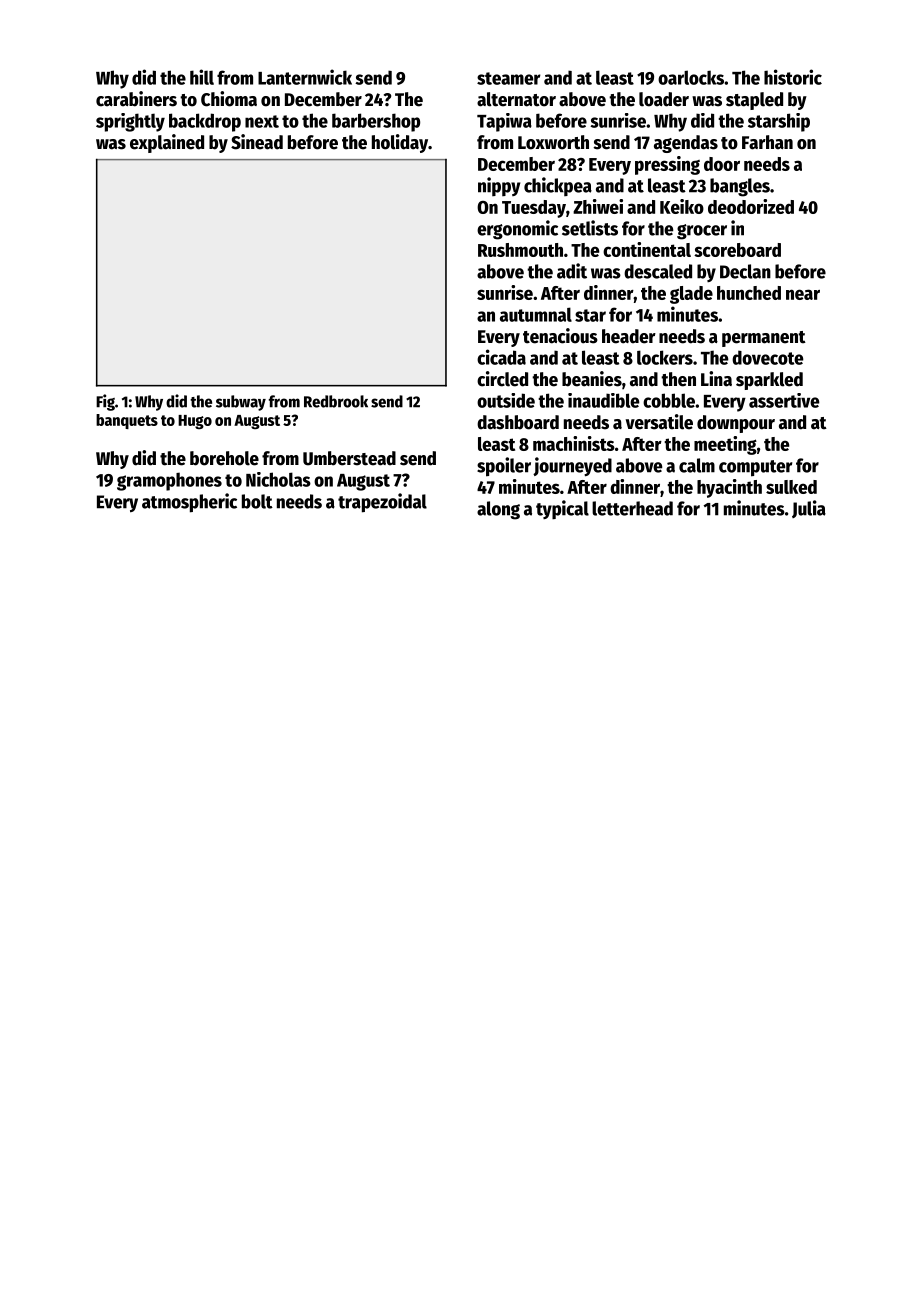 The image size is (924, 1308). Describe the element at coordinates (784, 400) in the screenshot. I see `assertive` at that location.
